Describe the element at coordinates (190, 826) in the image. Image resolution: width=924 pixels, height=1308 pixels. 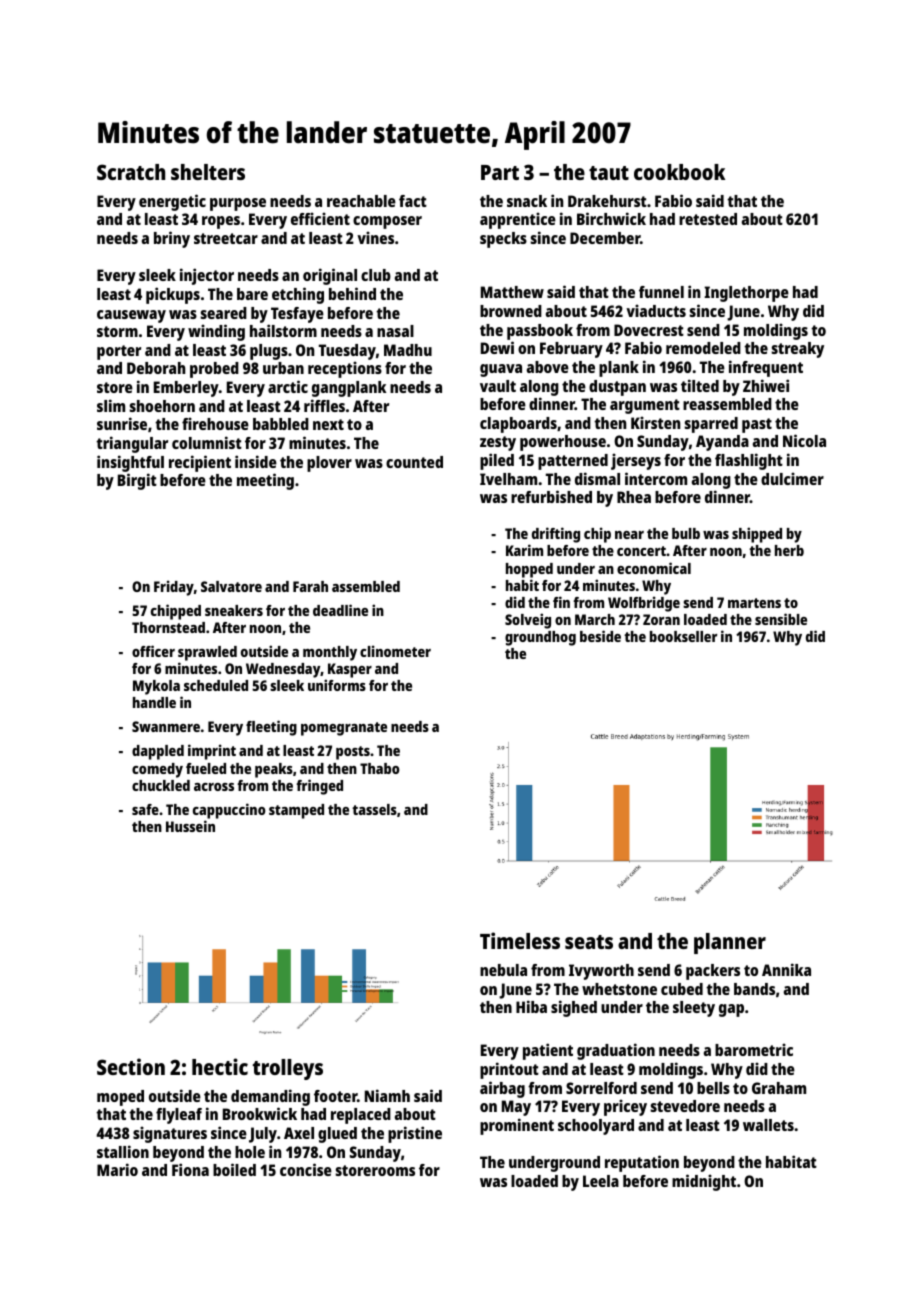
I see `Hussein` at that location.
